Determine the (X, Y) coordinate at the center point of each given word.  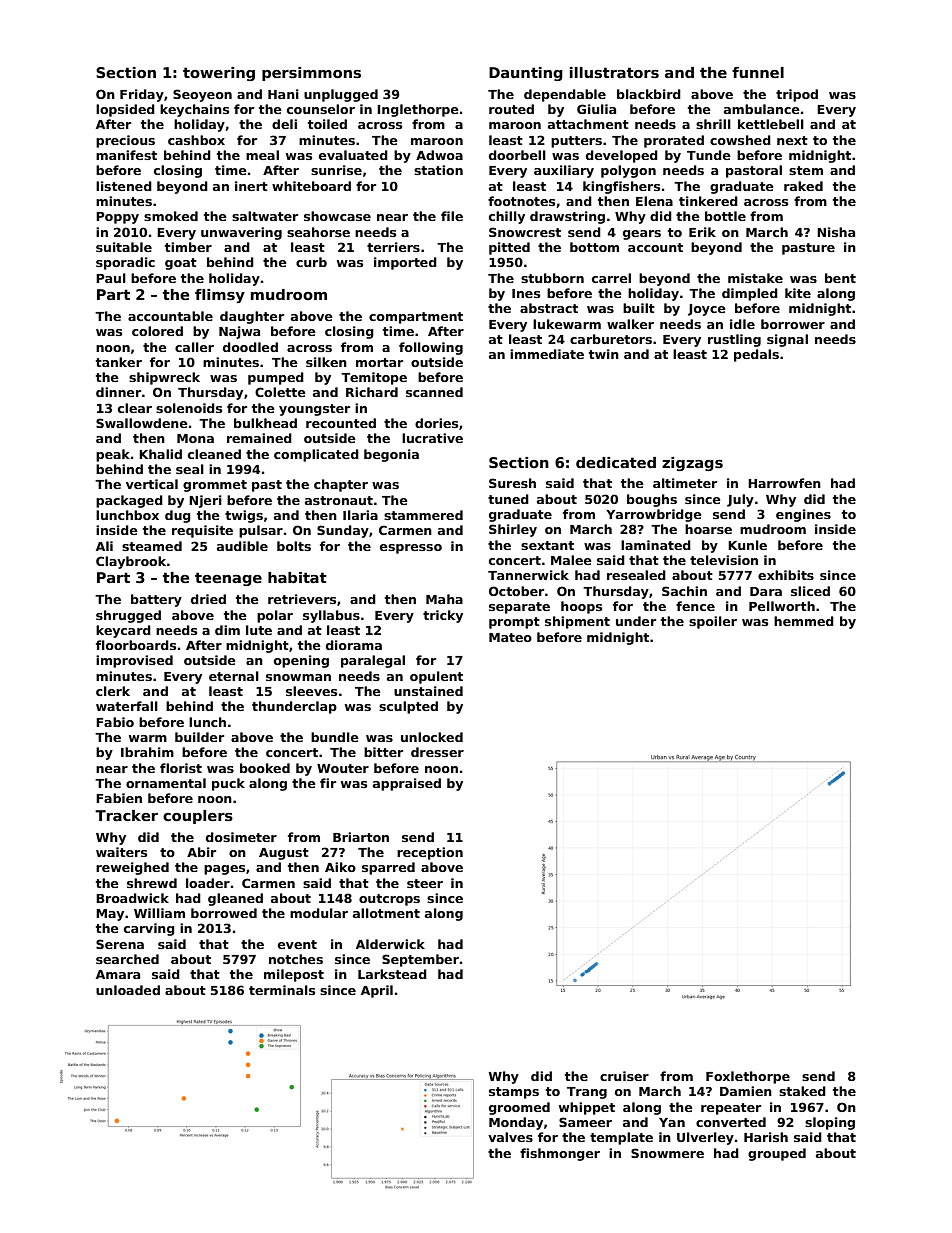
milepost (294, 975)
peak (113, 455)
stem (806, 170)
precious (125, 141)
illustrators (614, 72)
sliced (810, 591)
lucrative (432, 438)
